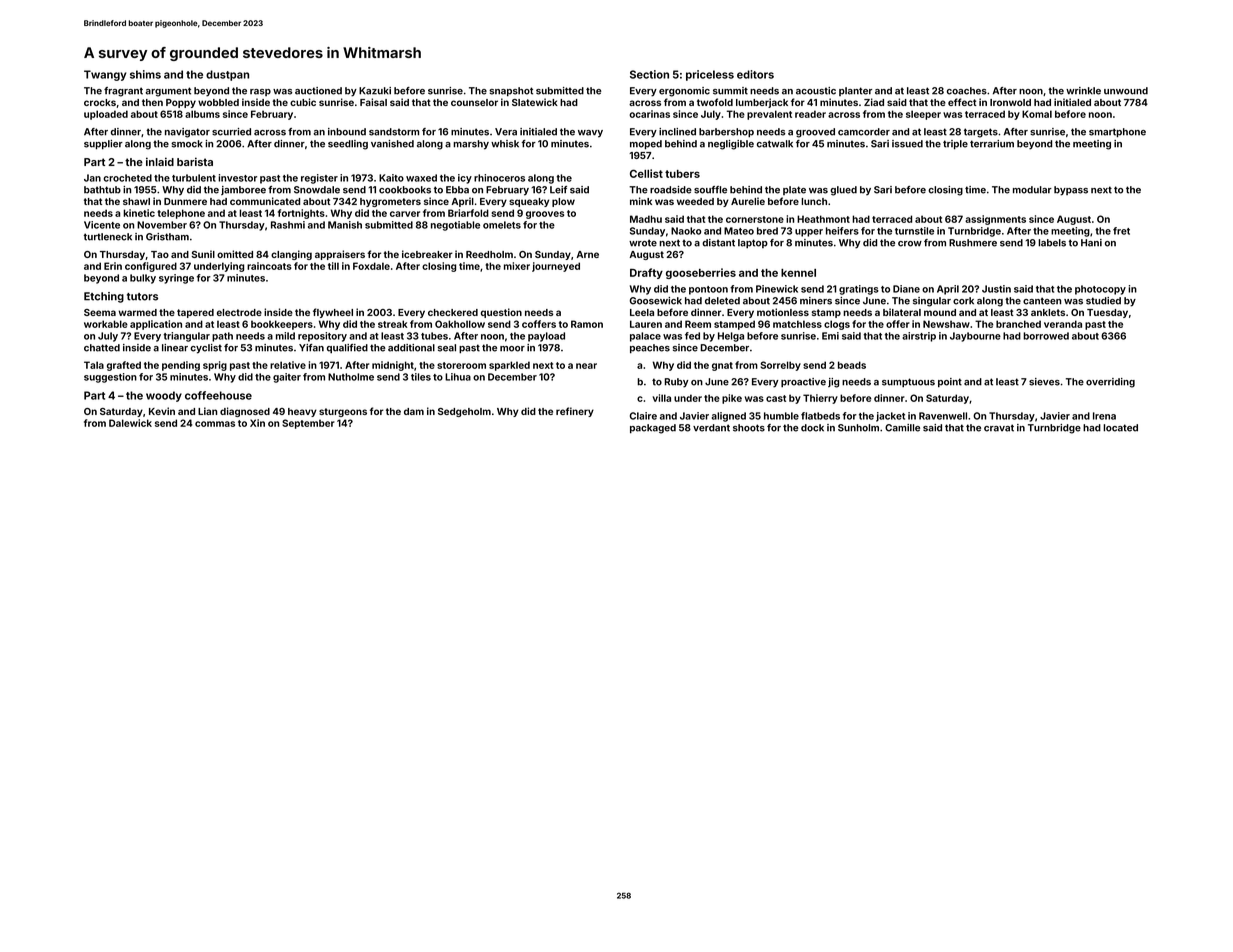 Image resolution: width=1233 pixels, height=952 pixels. What do you see at coordinates (203, 254) in the page?
I see `Sunil` at bounding box center [203, 254].
